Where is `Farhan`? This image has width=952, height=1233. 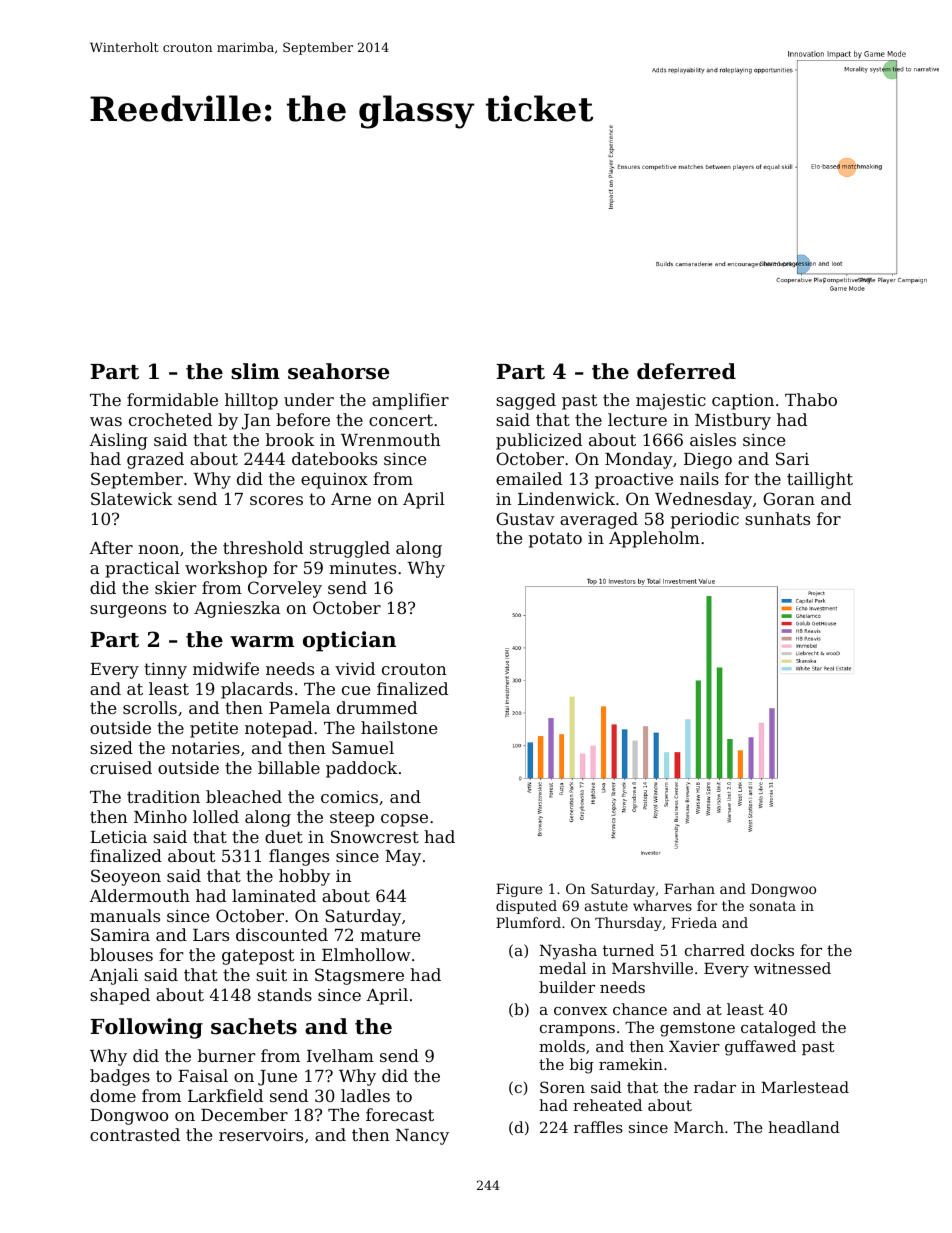 Farhan is located at coordinates (689, 888).
